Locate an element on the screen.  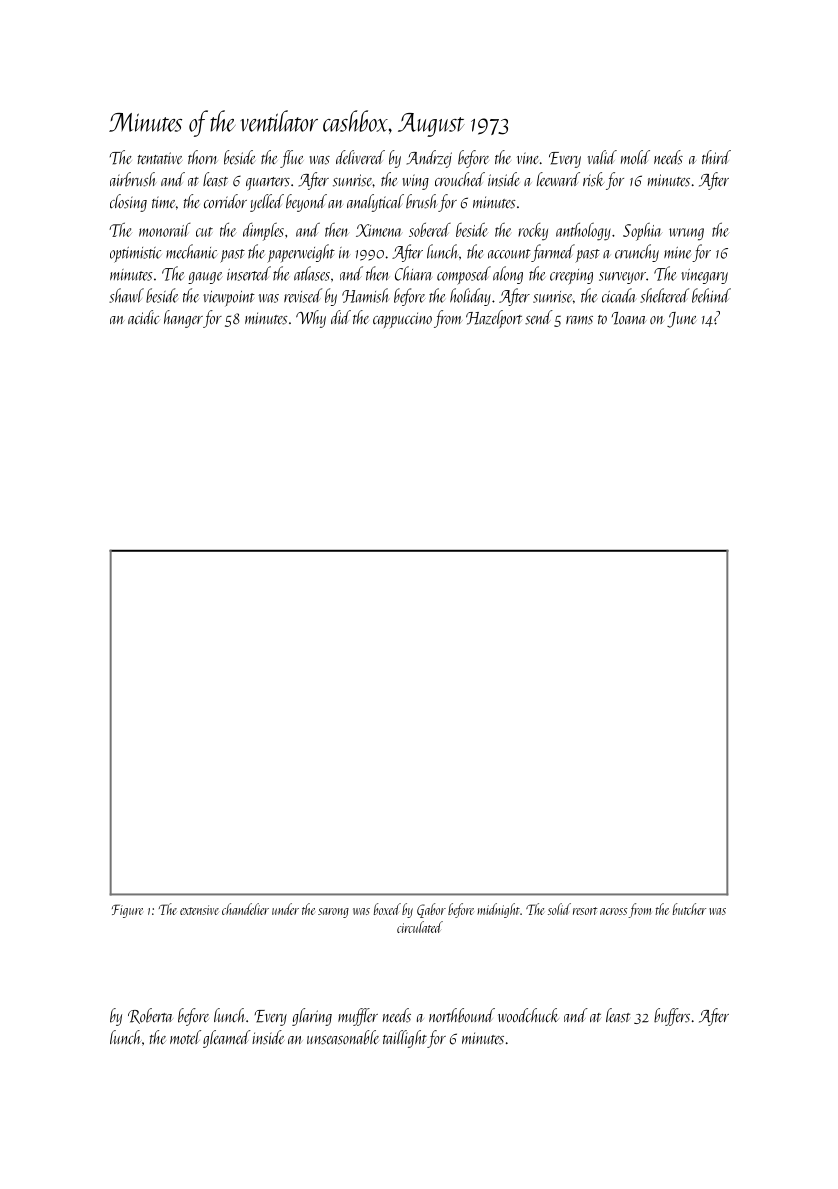
butcher is located at coordinates (689, 909).
